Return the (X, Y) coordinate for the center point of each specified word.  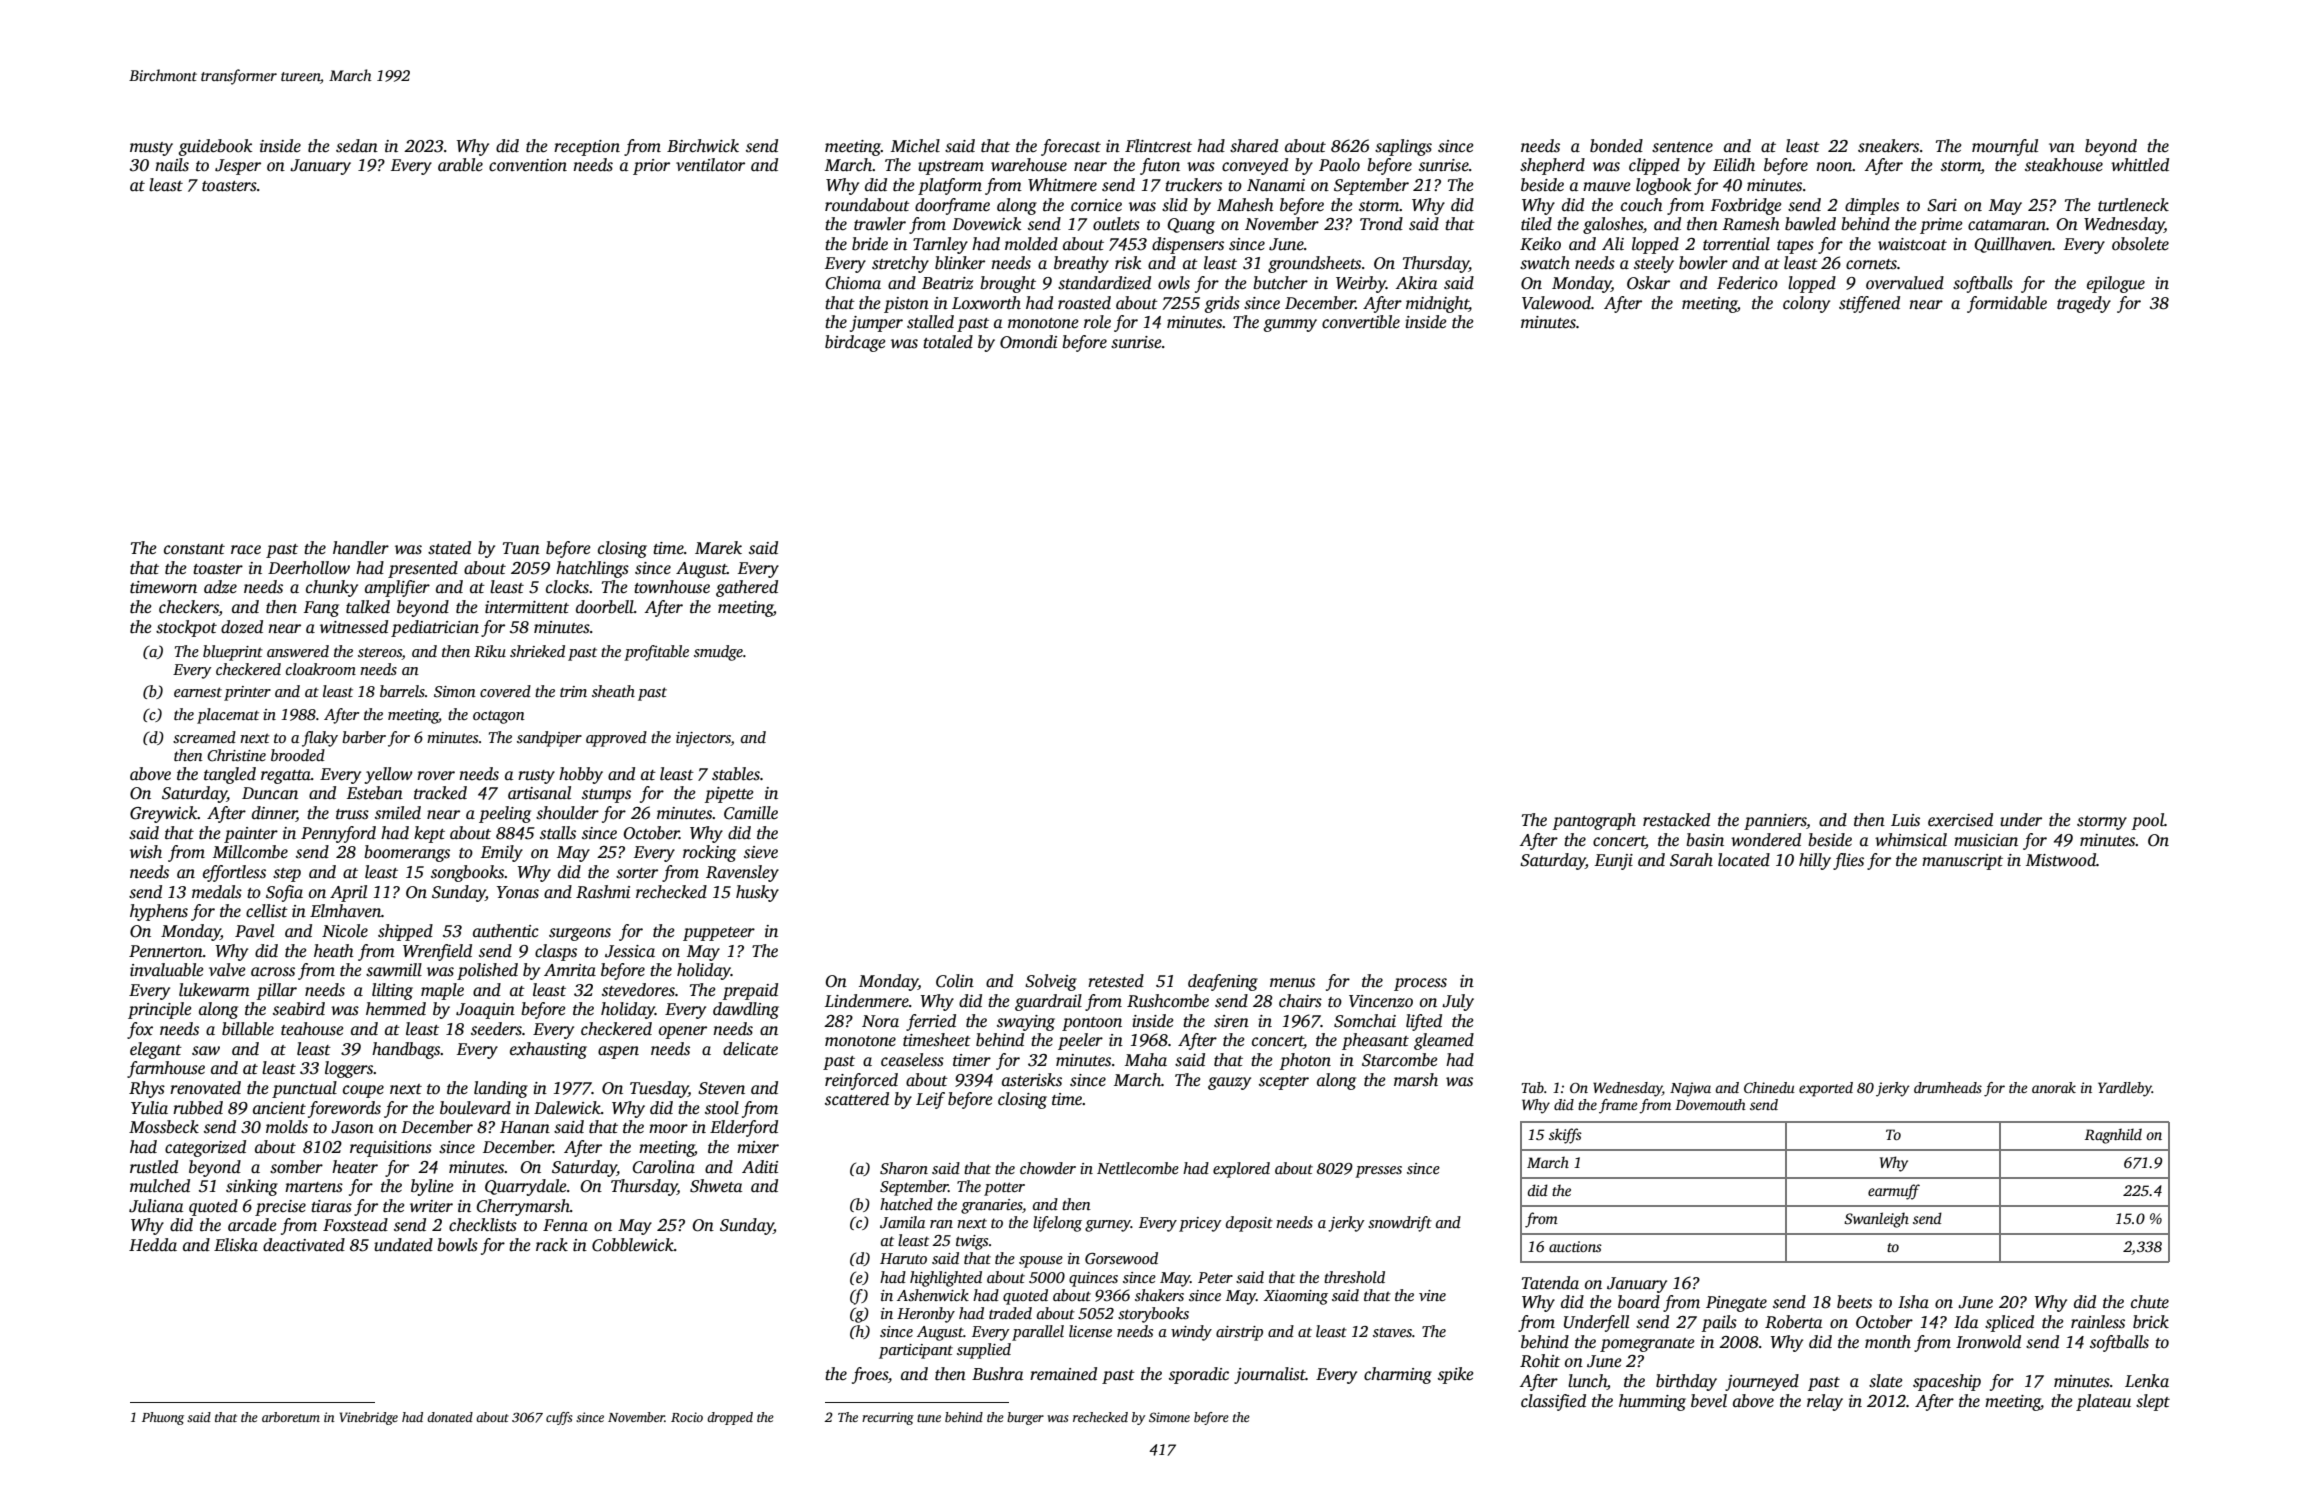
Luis (1905, 820)
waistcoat (1912, 244)
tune (929, 1418)
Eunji (1614, 862)
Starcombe (1400, 1060)
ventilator (710, 165)
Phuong (163, 1418)
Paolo (1339, 165)
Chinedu (1769, 1087)
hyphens (159, 912)
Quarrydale (526, 1187)
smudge (718, 653)
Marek (718, 547)
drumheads (1948, 1087)
